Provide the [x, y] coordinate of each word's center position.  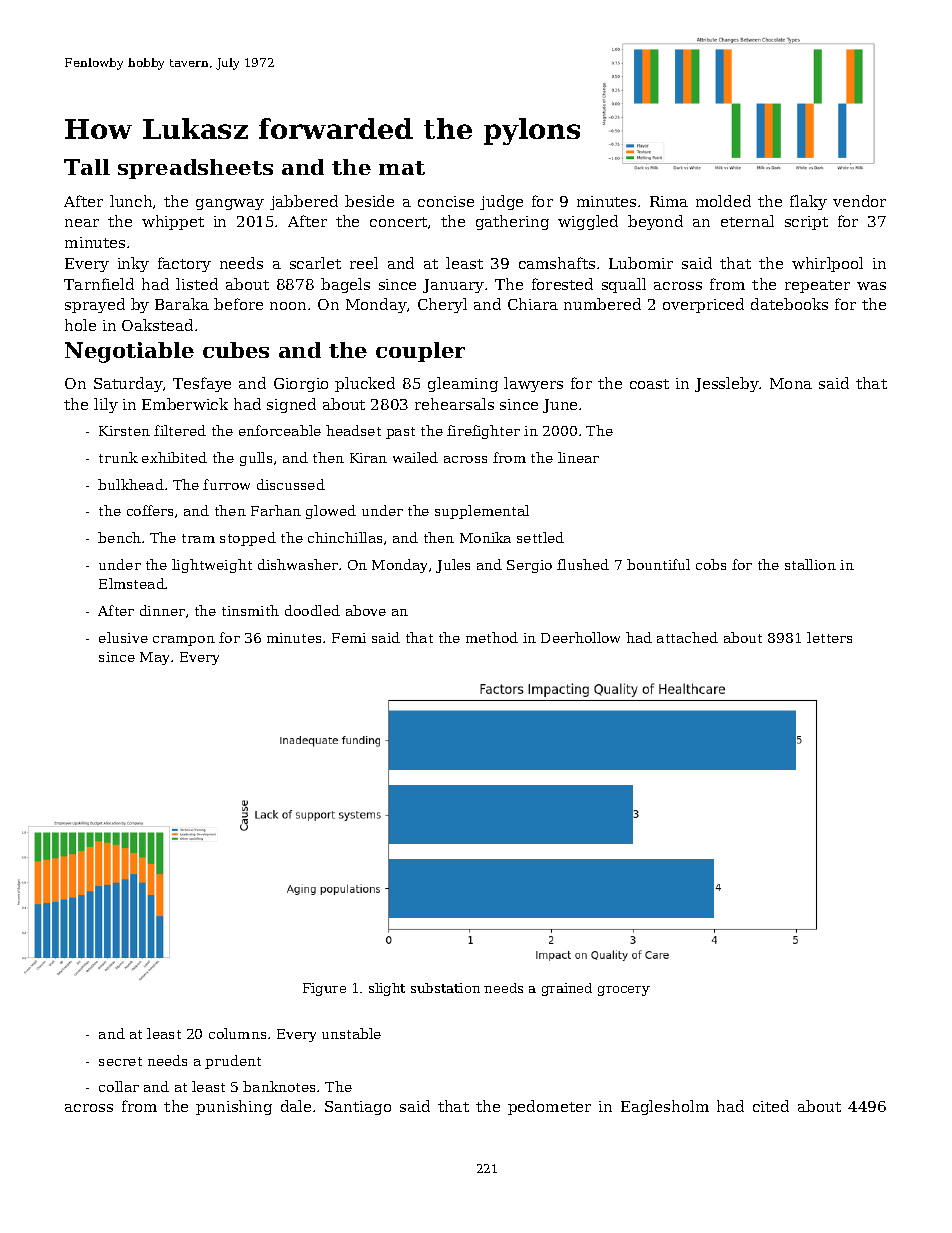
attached [687, 637]
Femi [349, 638]
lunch [131, 201]
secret [120, 1061]
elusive [123, 637]
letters [829, 637]
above [366, 610]
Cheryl [442, 305]
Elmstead [132, 583]
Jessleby [727, 384]
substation [445, 988]
